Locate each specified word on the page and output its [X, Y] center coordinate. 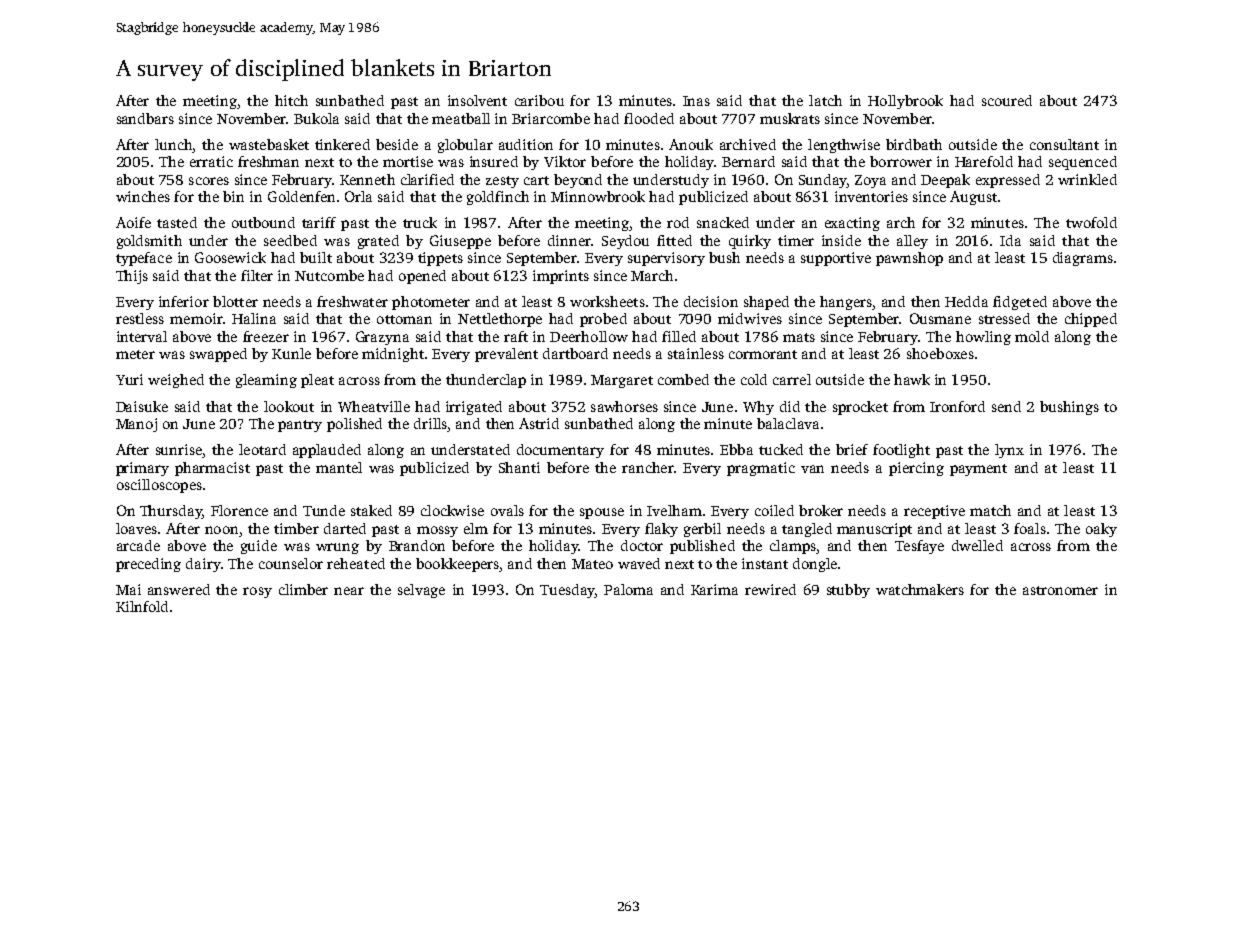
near [349, 591]
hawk [912, 379]
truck [420, 222]
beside [397, 144]
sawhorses [624, 406]
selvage [421, 591]
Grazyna [382, 338]
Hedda [966, 301]
